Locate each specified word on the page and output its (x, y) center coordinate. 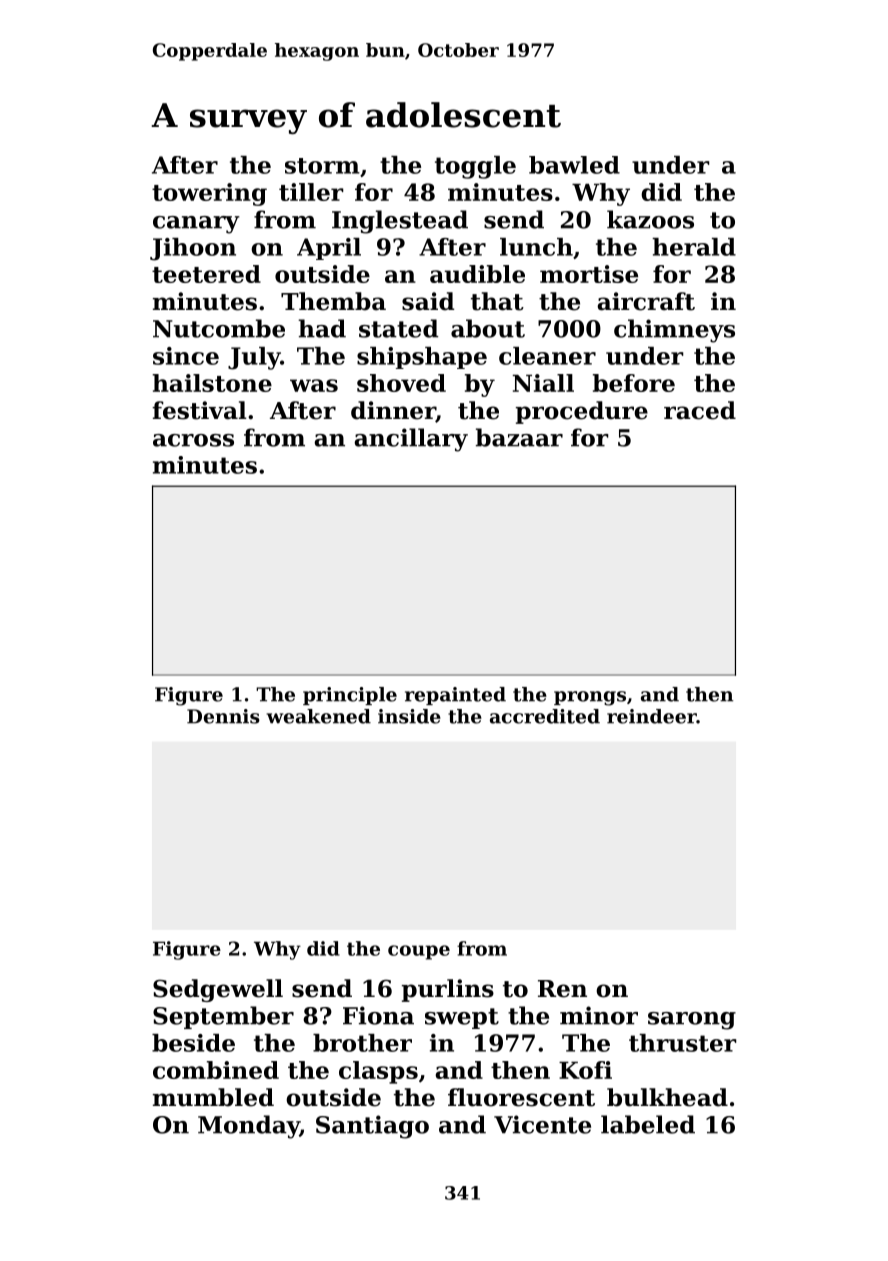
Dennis (223, 716)
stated (398, 328)
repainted (455, 696)
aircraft (646, 301)
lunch (536, 247)
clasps (378, 1072)
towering (209, 194)
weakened (319, 716)
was (314, 385)
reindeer (652, 716)
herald (694, 247)
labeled (648, 1124)
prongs (590, 698)
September (223, 1017)
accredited (545, 716)
